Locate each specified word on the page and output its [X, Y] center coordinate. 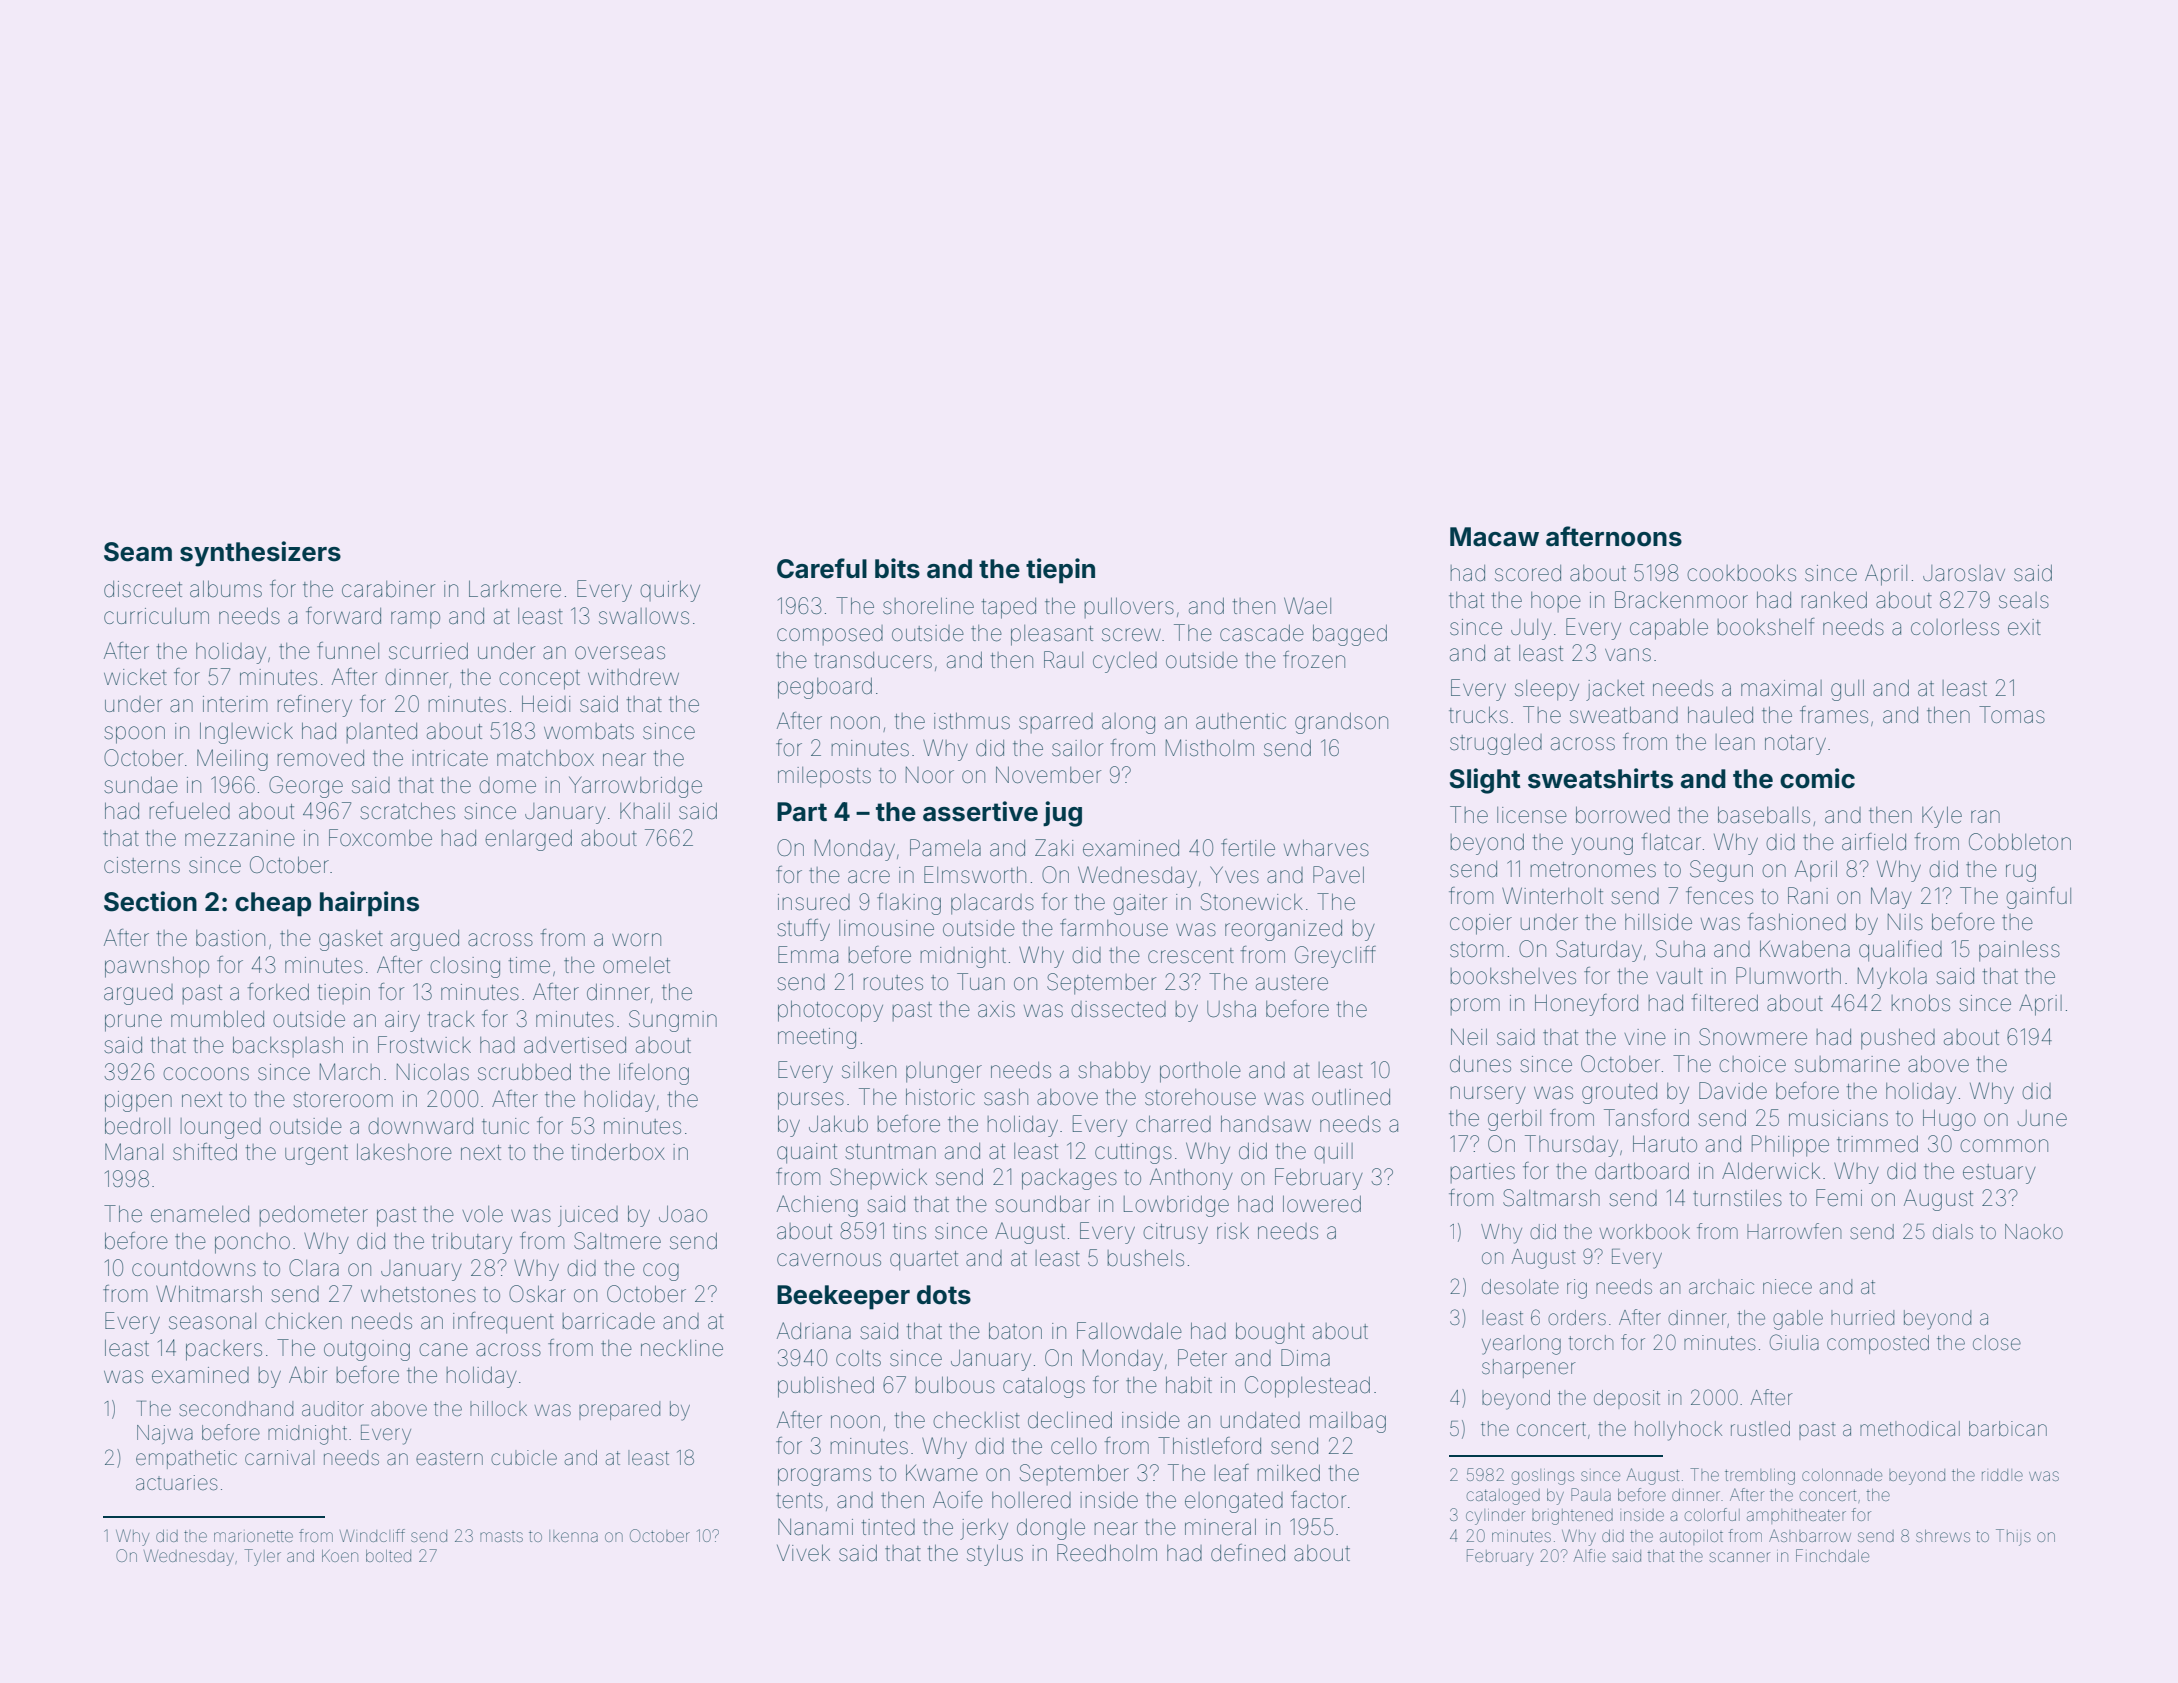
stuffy [803, 930]
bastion [230, 938]
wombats [589, 731]
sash [1006, 1097]
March [350, 1072]
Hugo [1949, 1120]
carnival [279, 1457]
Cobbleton [2020, 842]
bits [897, 568]
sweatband [1624, 715]
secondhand [236, 1408]
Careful [822, 568]
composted [1878, 1344]
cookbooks [1741, 573]
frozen [1314, 660]
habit [1189, 1384]
